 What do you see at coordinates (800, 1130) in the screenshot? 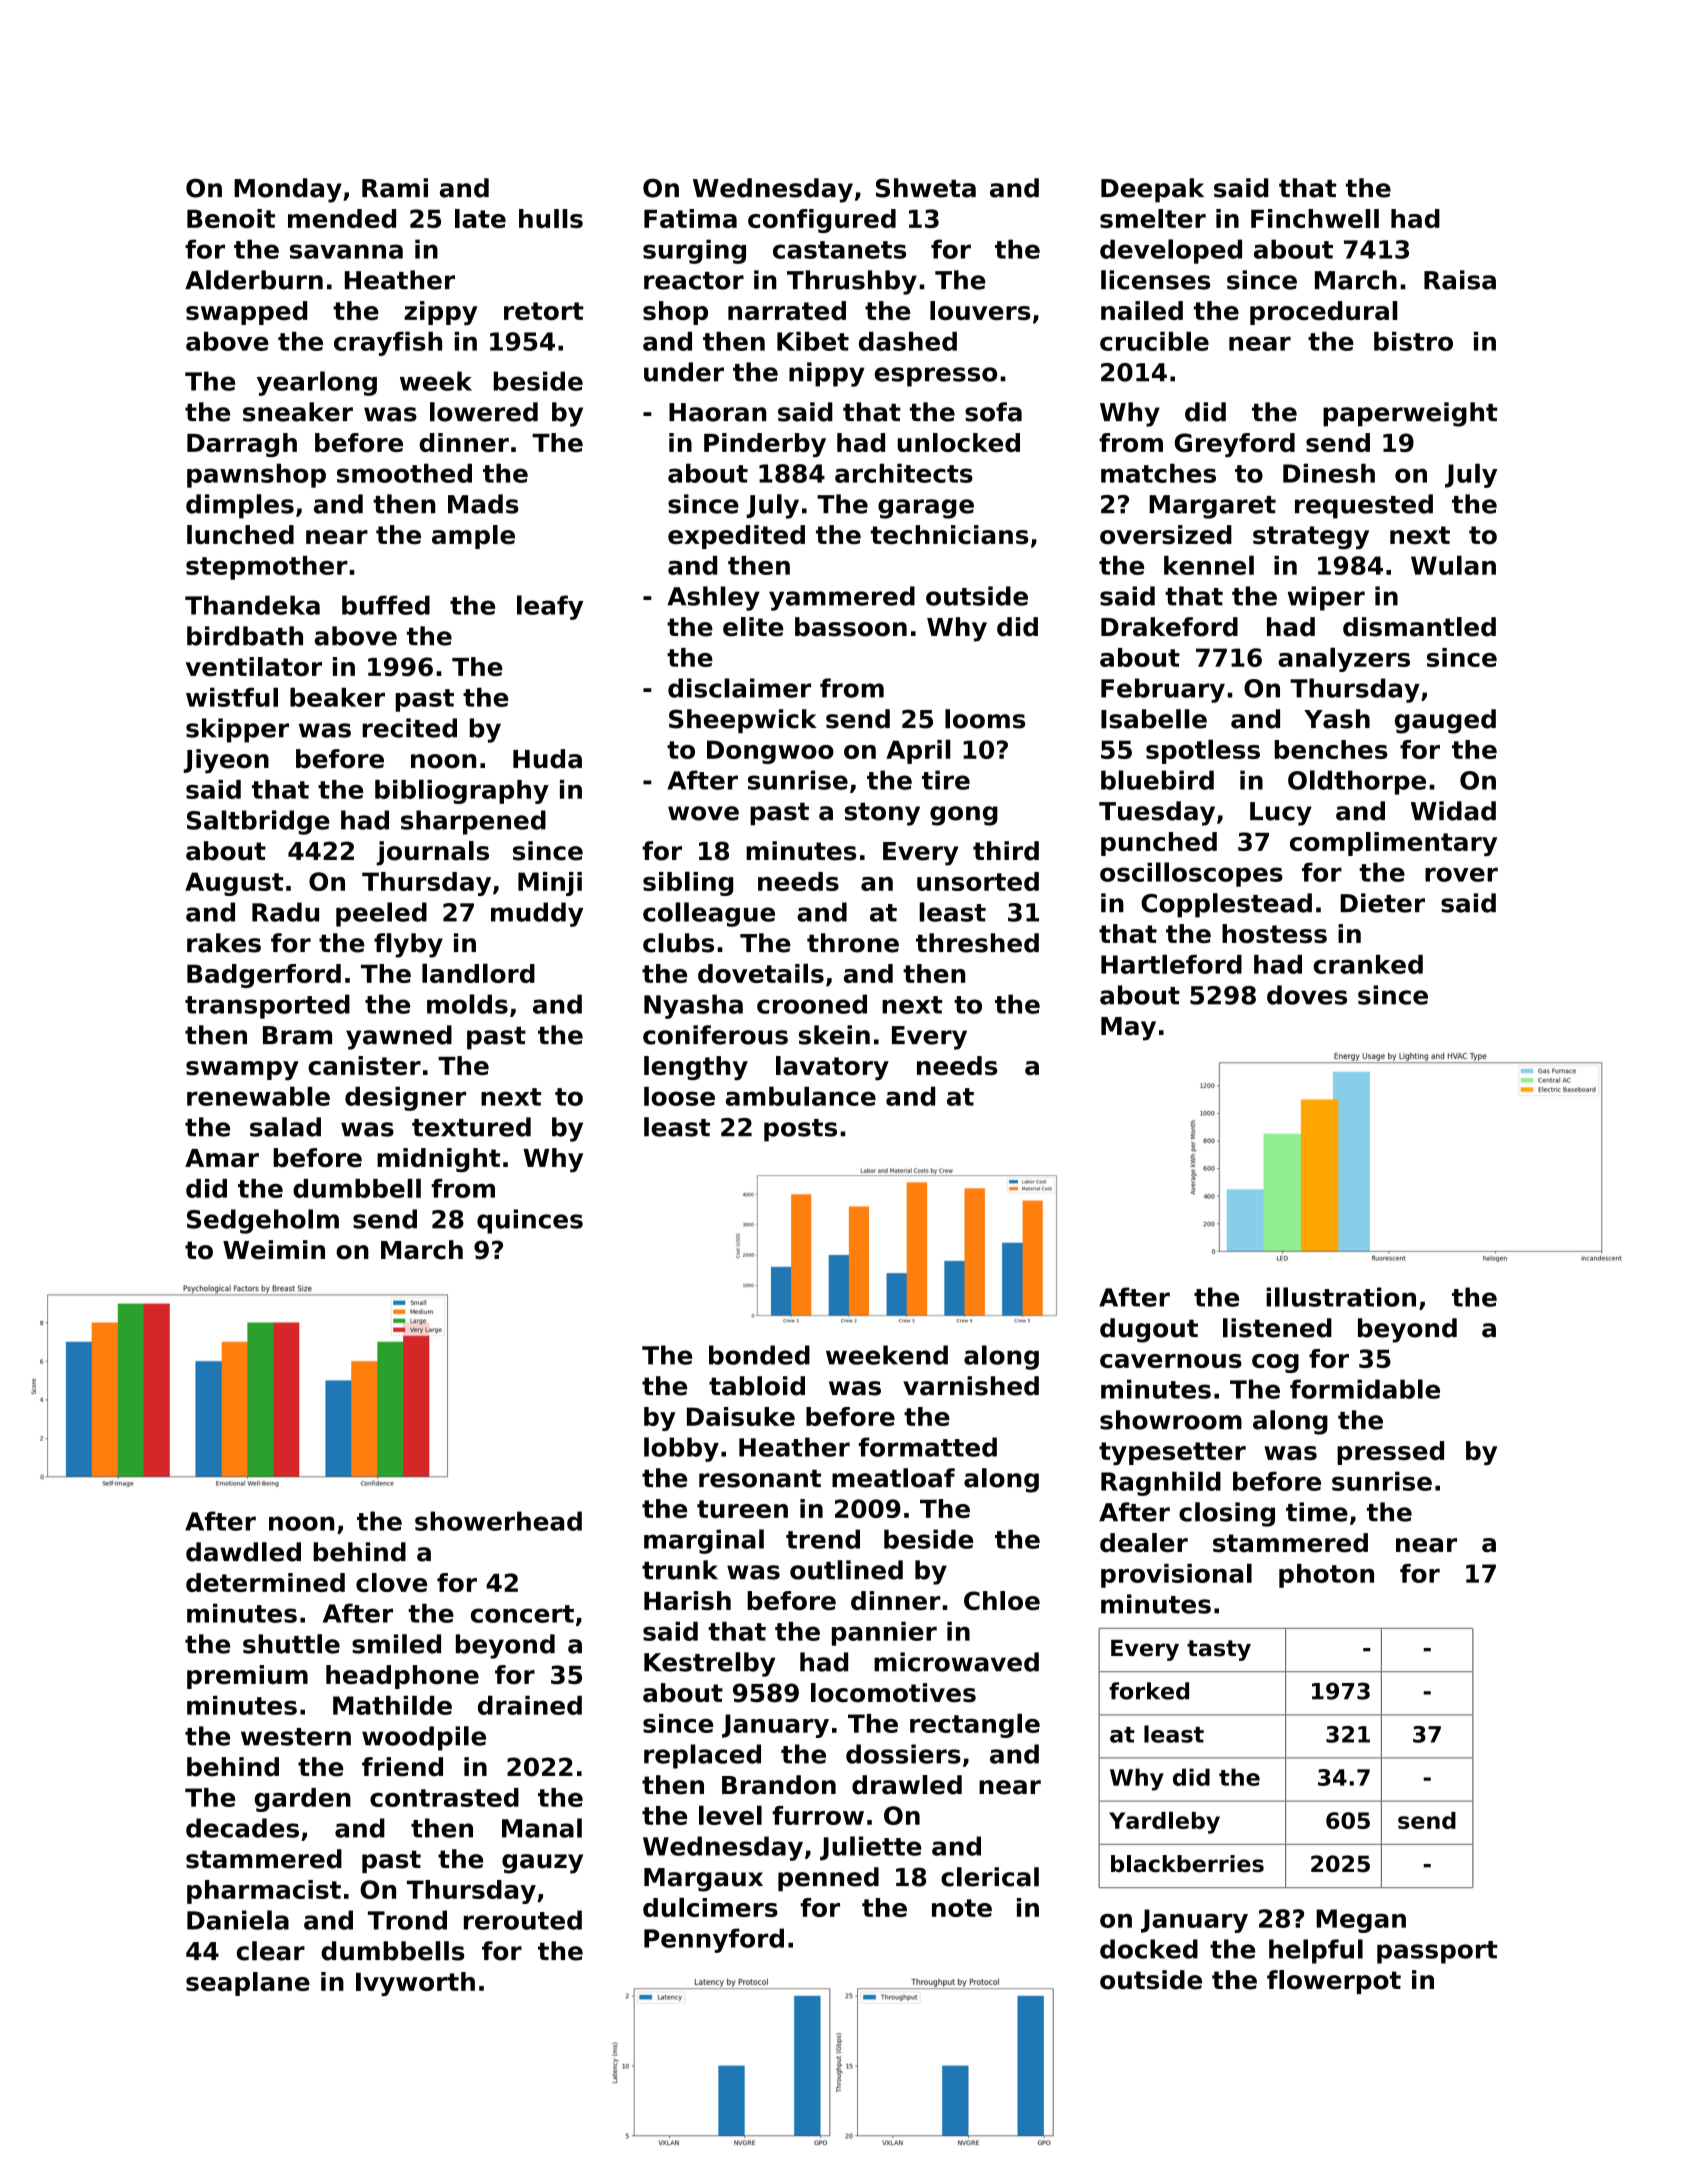
I see `posts` at bounding box center [800, 1130].
